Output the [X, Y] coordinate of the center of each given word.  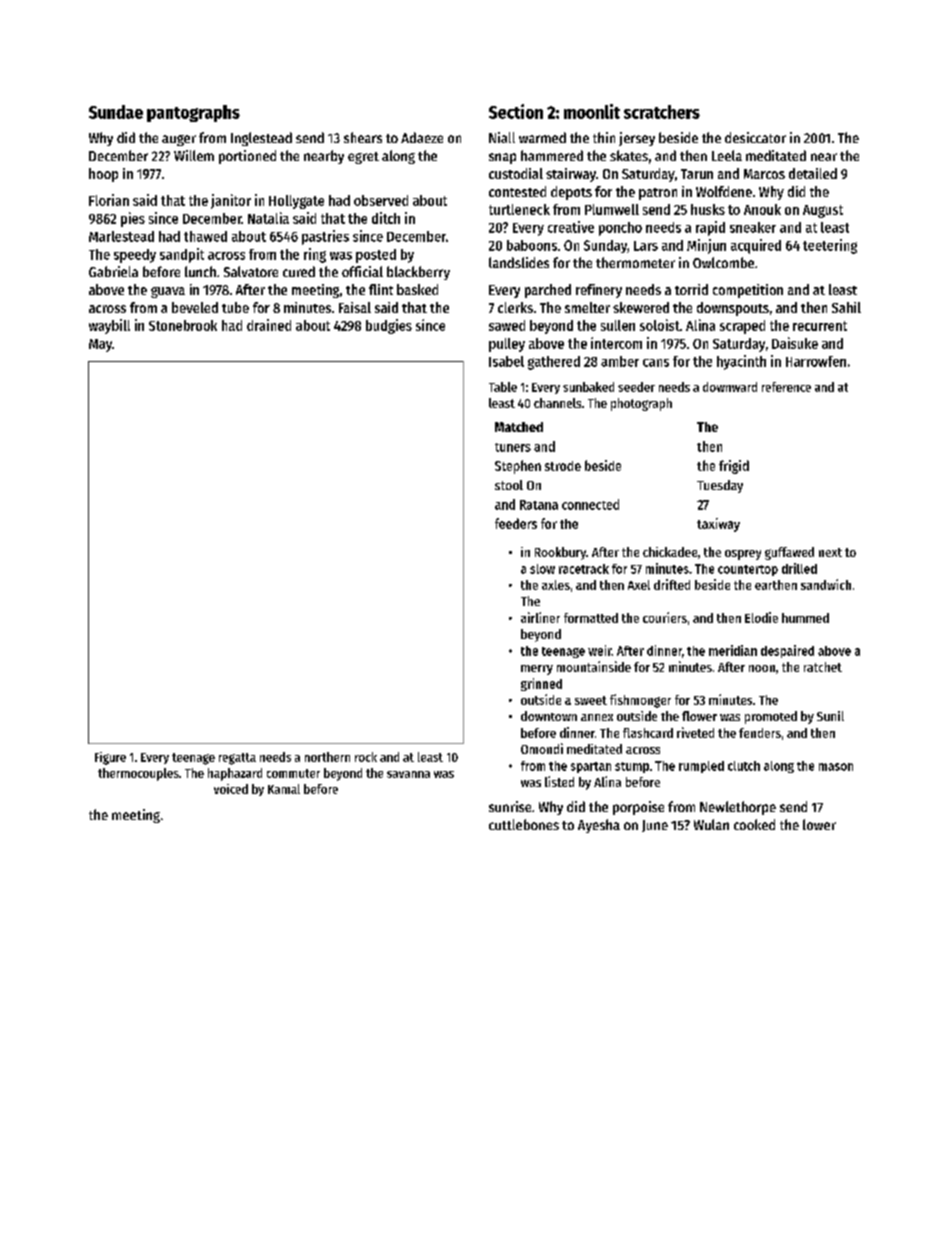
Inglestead [261, 139]
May [100, 345]
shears [363, 137]
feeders [516, 523]
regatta [237, 759]
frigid [734, 467]
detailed [813, 173]
